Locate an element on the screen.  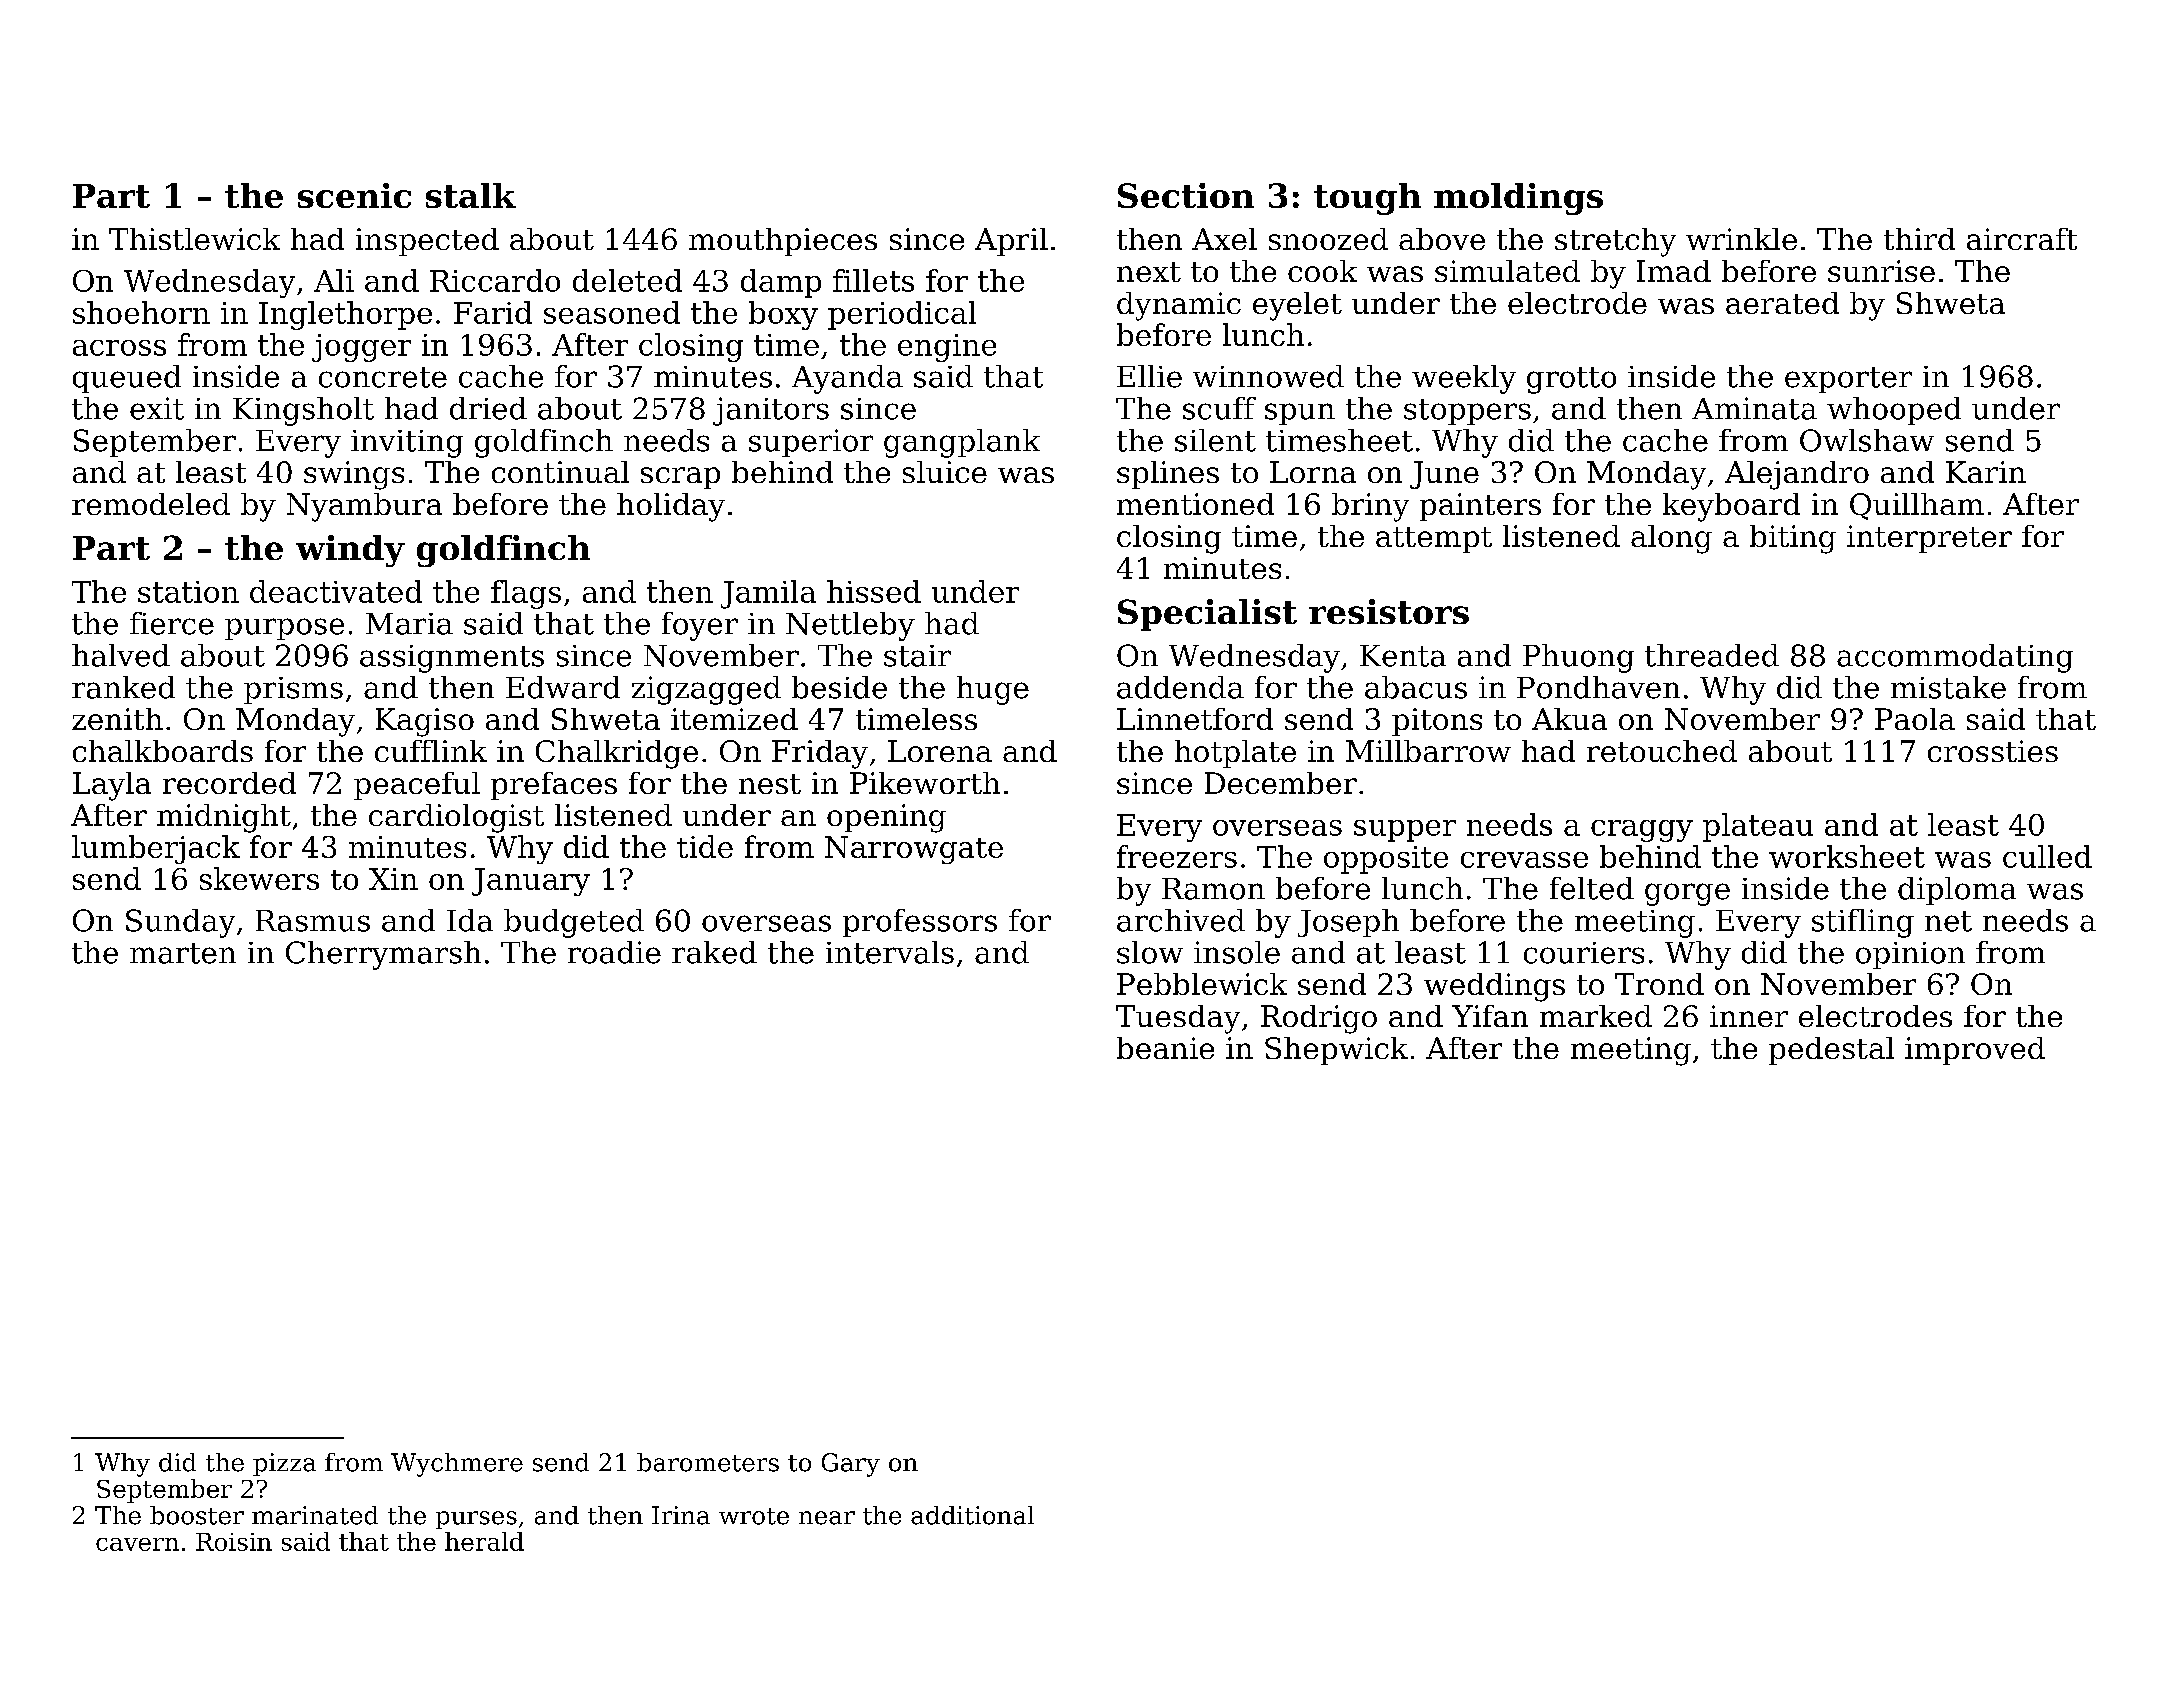
marten is located at coordinates (183, 953).
